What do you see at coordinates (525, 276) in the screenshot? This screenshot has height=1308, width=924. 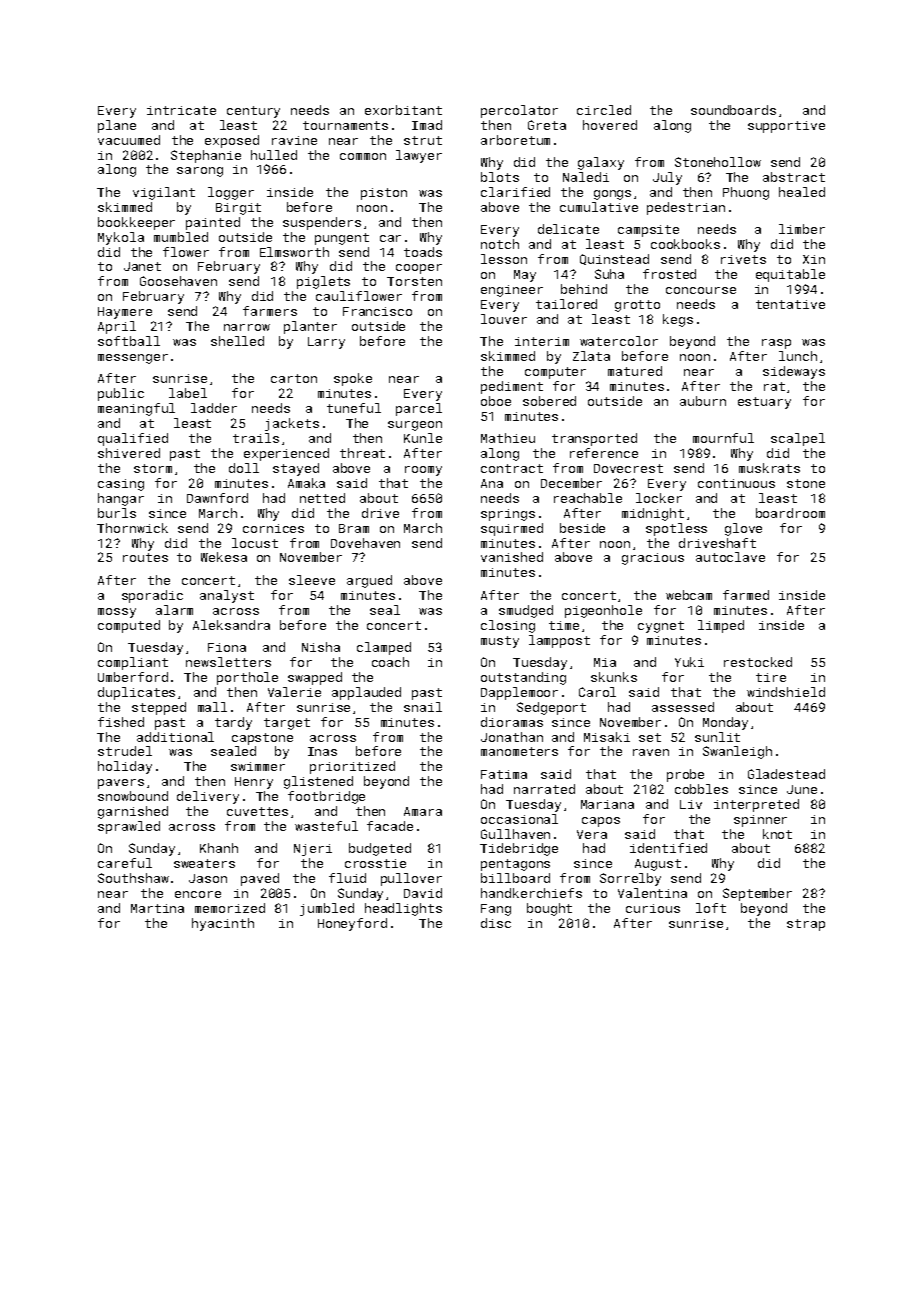 I see `May` at bounding box center [525, 276].
